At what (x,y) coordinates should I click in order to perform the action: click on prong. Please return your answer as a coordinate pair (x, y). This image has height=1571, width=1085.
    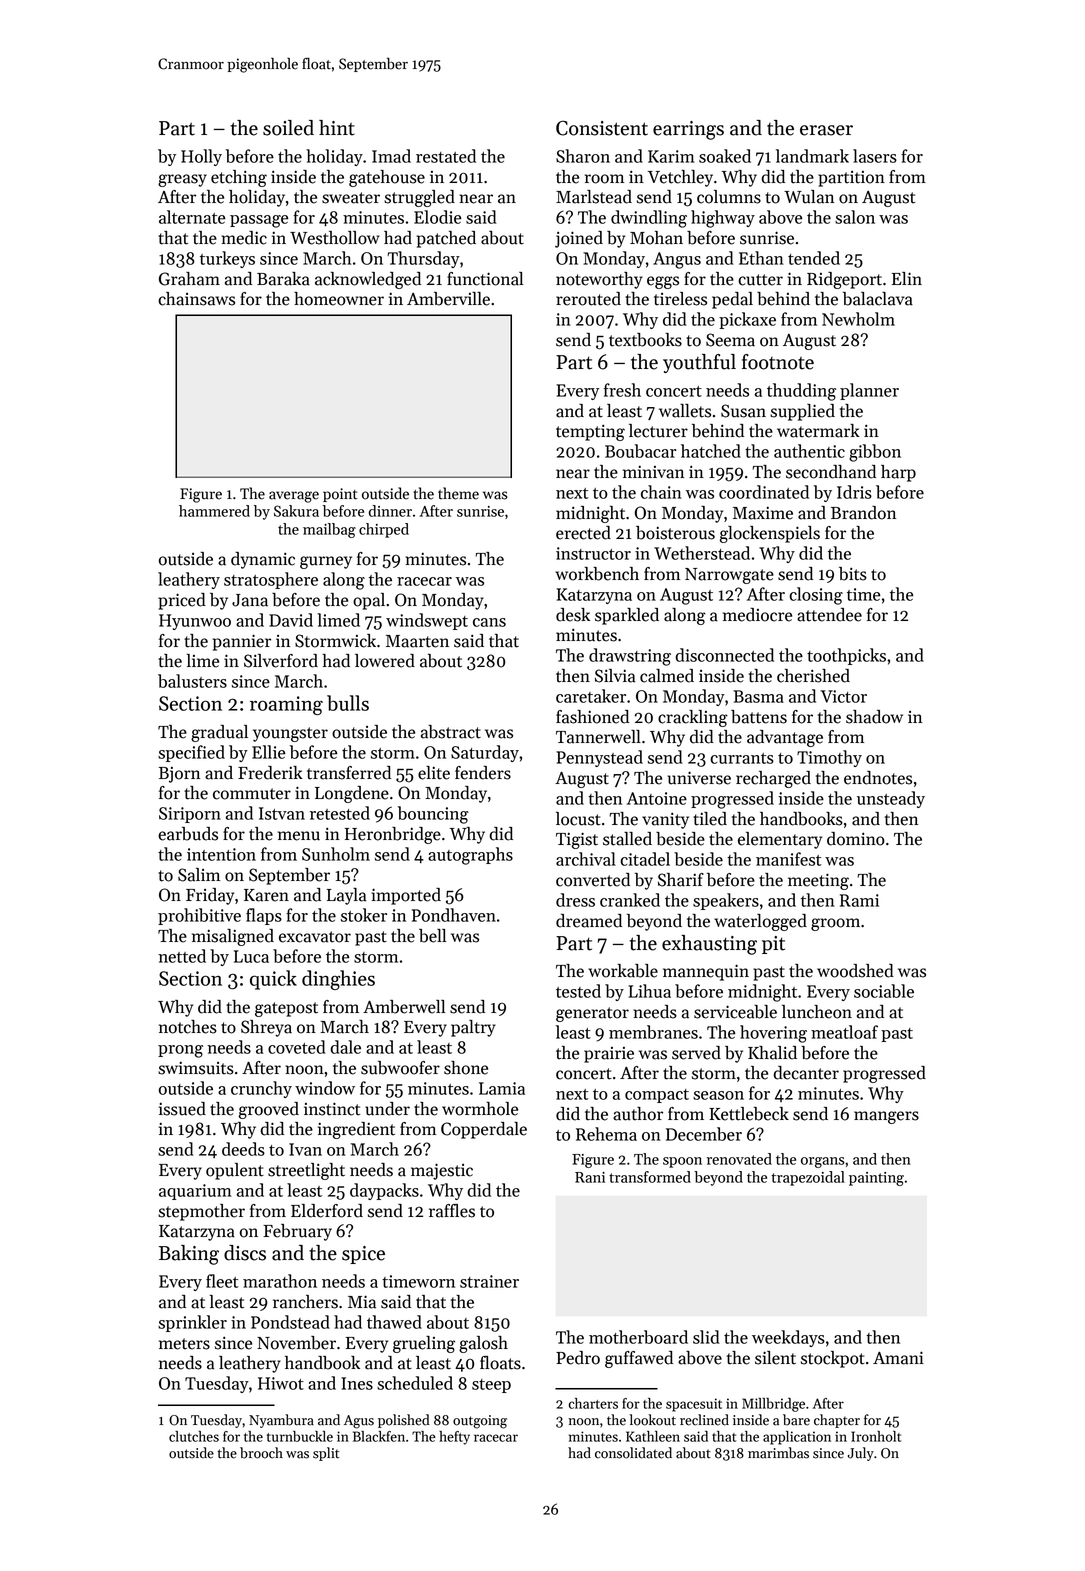
    Looking at the image, I should click on (180, 1051).
